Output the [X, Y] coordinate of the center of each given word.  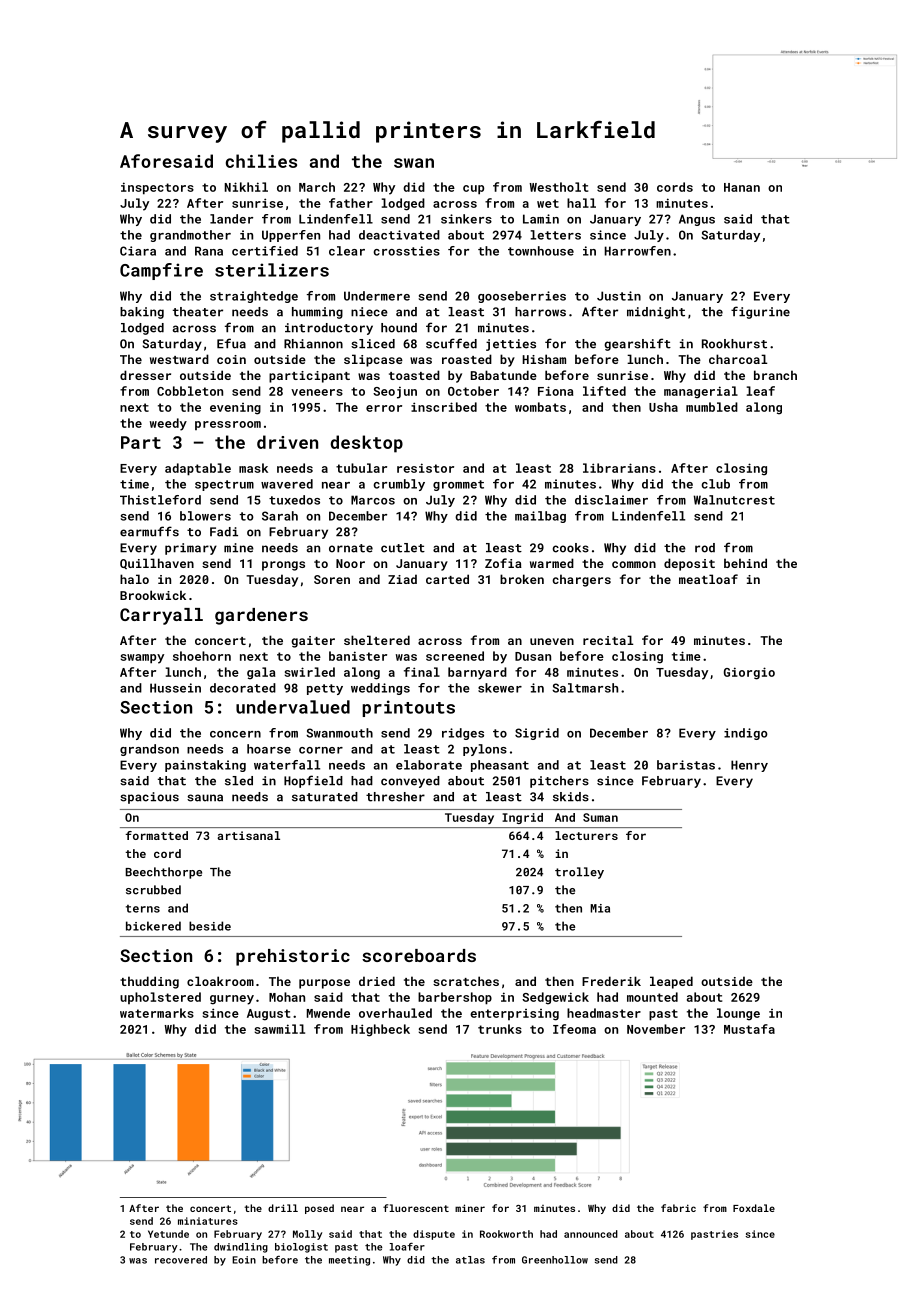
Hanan [742, 187]
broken [522, 579]
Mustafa [749, 1029]
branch [775, 375]
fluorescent [416, 1208]
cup [473, 190]
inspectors [157, 188]
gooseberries [522, 297]
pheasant [500, 766]
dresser [145, 375]
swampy [142, 659]
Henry [749, 766]
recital [608, 640]
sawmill [280, 1029]
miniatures [208, 1221]
